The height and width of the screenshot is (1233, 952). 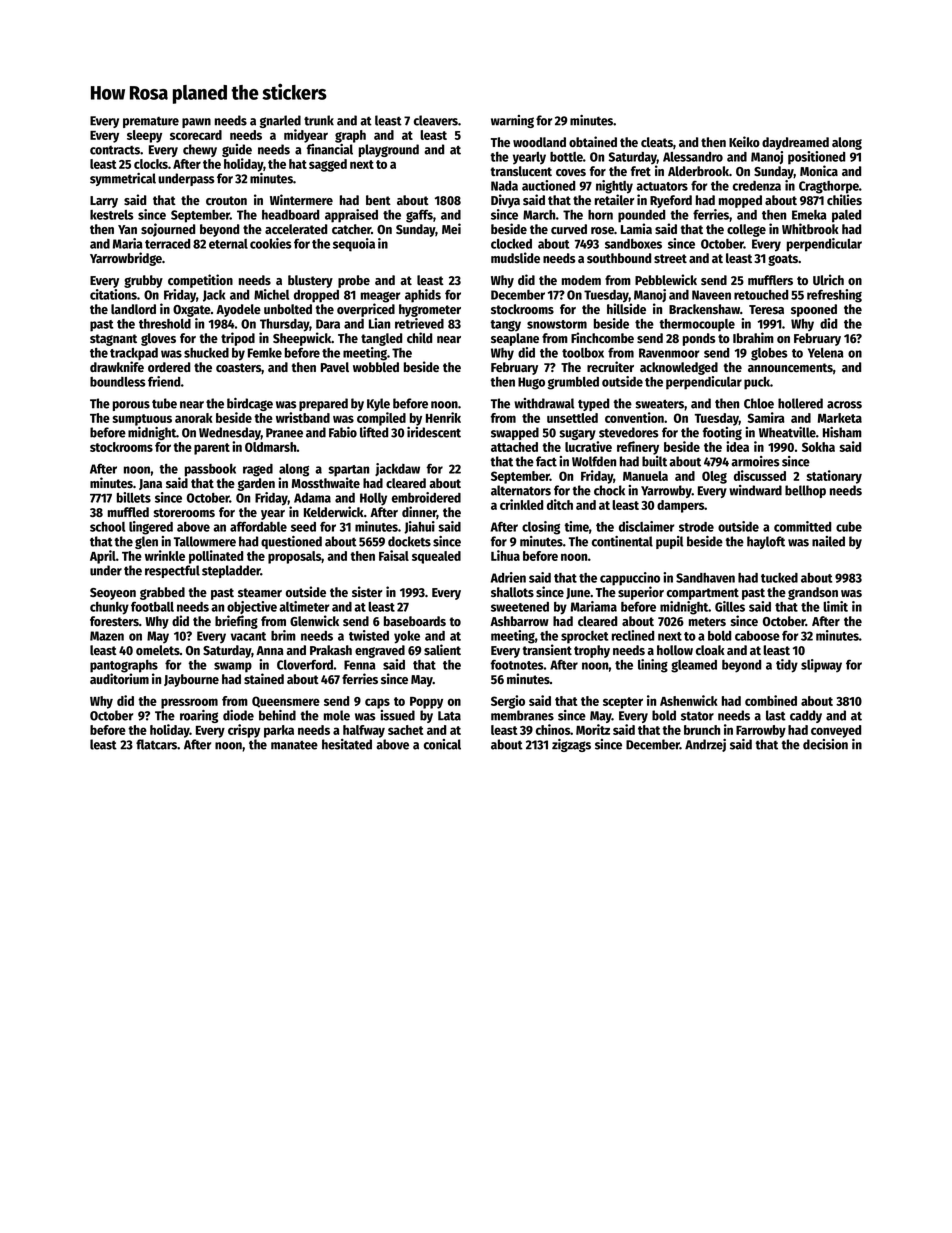 I want to click on omelets, so click(x=158, y=650).
